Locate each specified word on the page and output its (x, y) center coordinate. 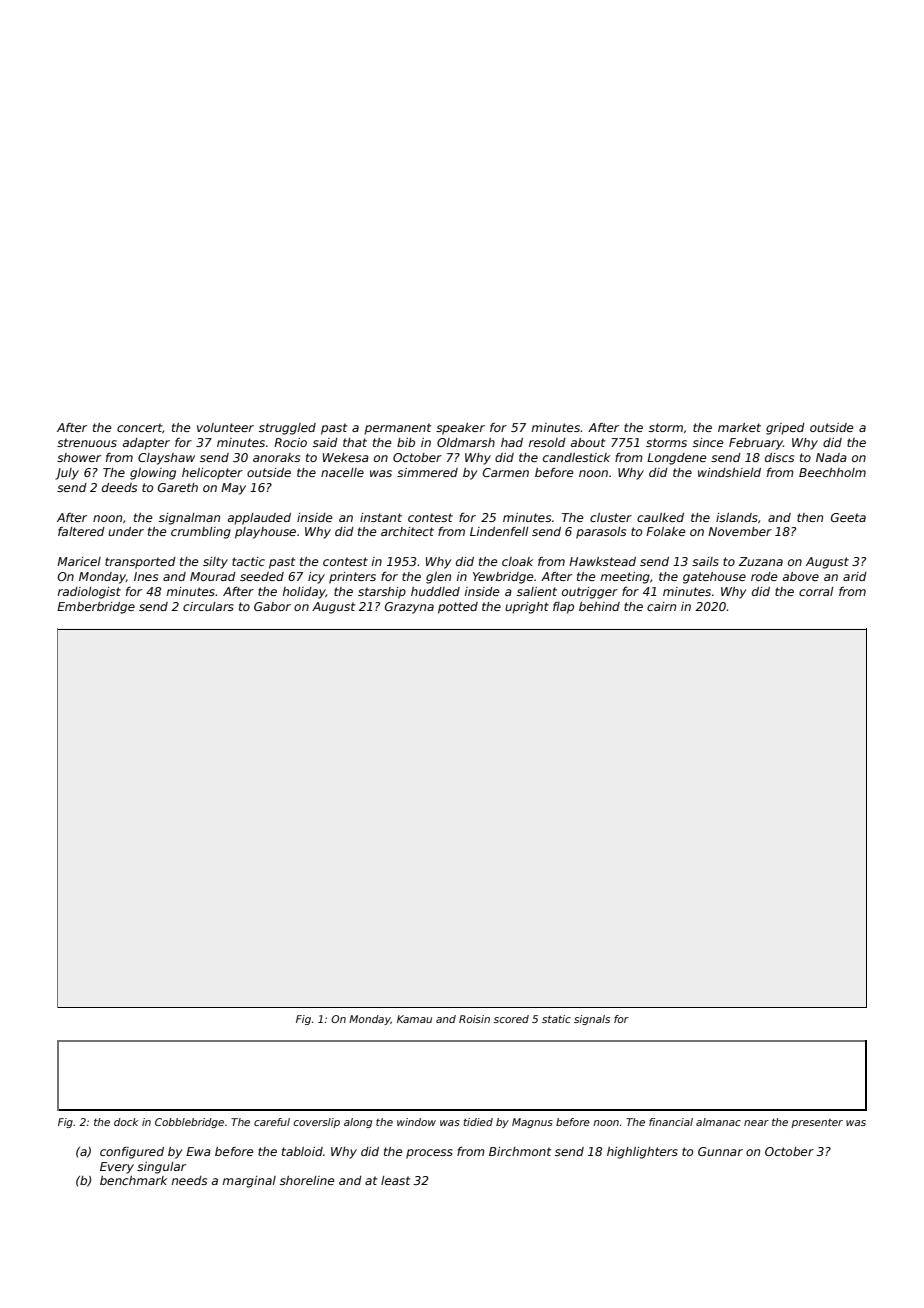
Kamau (414, 1019)
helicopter (212, 474)
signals (592, 1020)
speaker (460, 429)
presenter (817, 1123)
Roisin (474, 1019)
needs (189, 1180)
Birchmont (520, 1151)
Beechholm (832, 472)
